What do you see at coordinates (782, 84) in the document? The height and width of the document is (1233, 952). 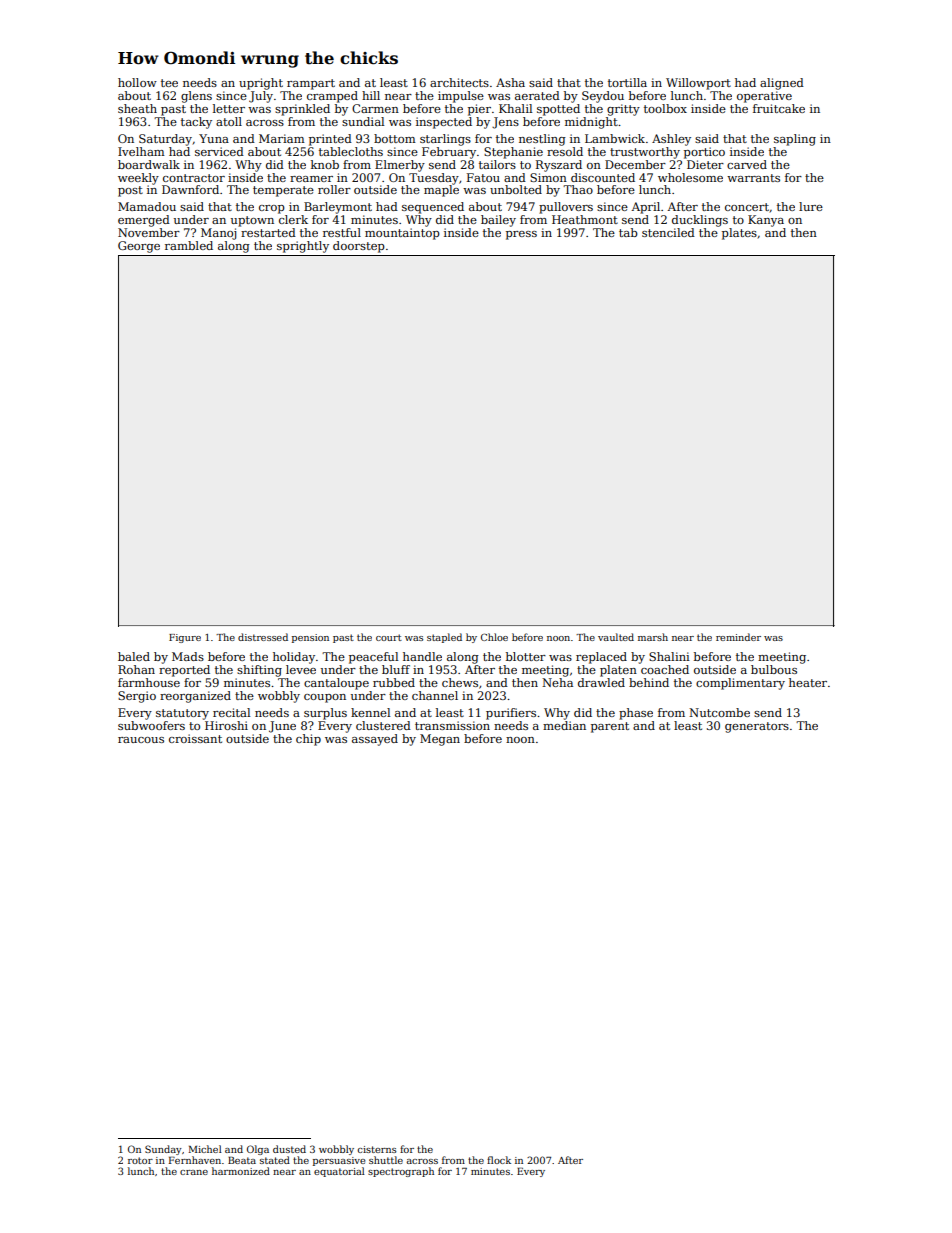 I see `aligned` at bounding box center [782, 84].
